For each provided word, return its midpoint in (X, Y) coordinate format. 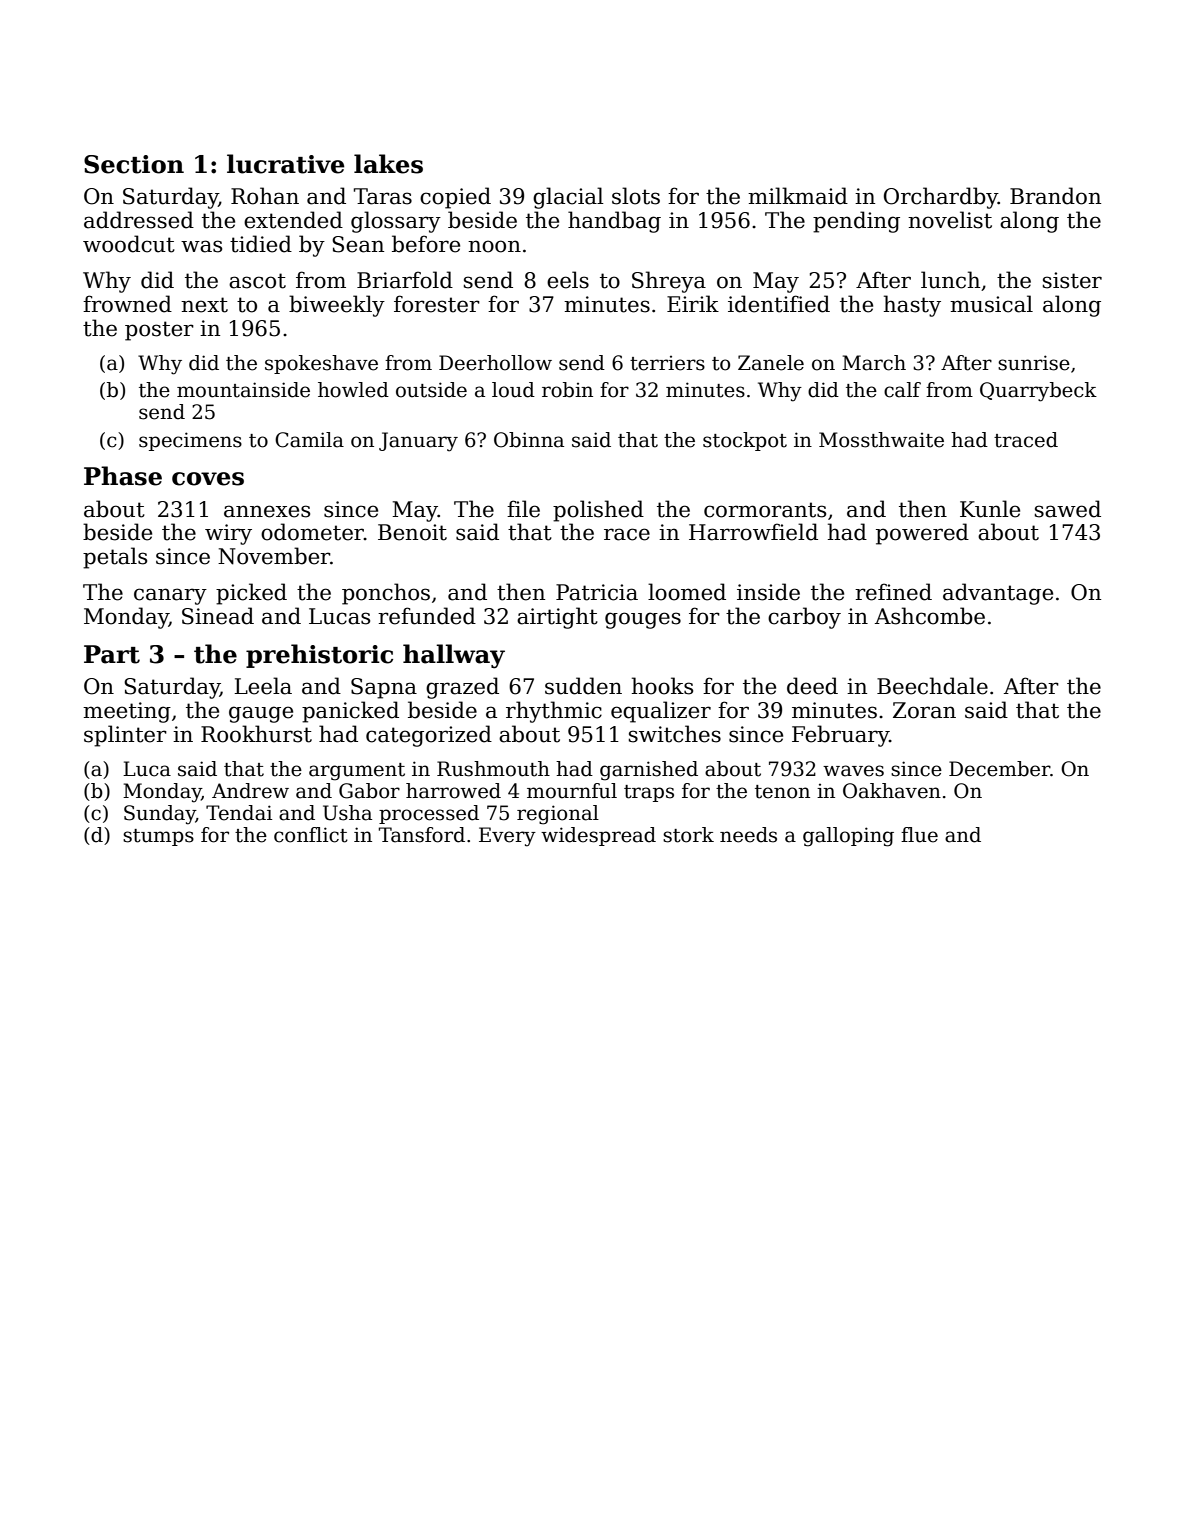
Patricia (597, 592)
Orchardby (941, 198)
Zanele (771, 363)
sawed (1068, 509)
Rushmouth (493, 769)
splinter (125, 736)
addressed (139, 220)
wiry (228, 534)
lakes (388, 164)
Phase (123, 476)
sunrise (1034, 363)
